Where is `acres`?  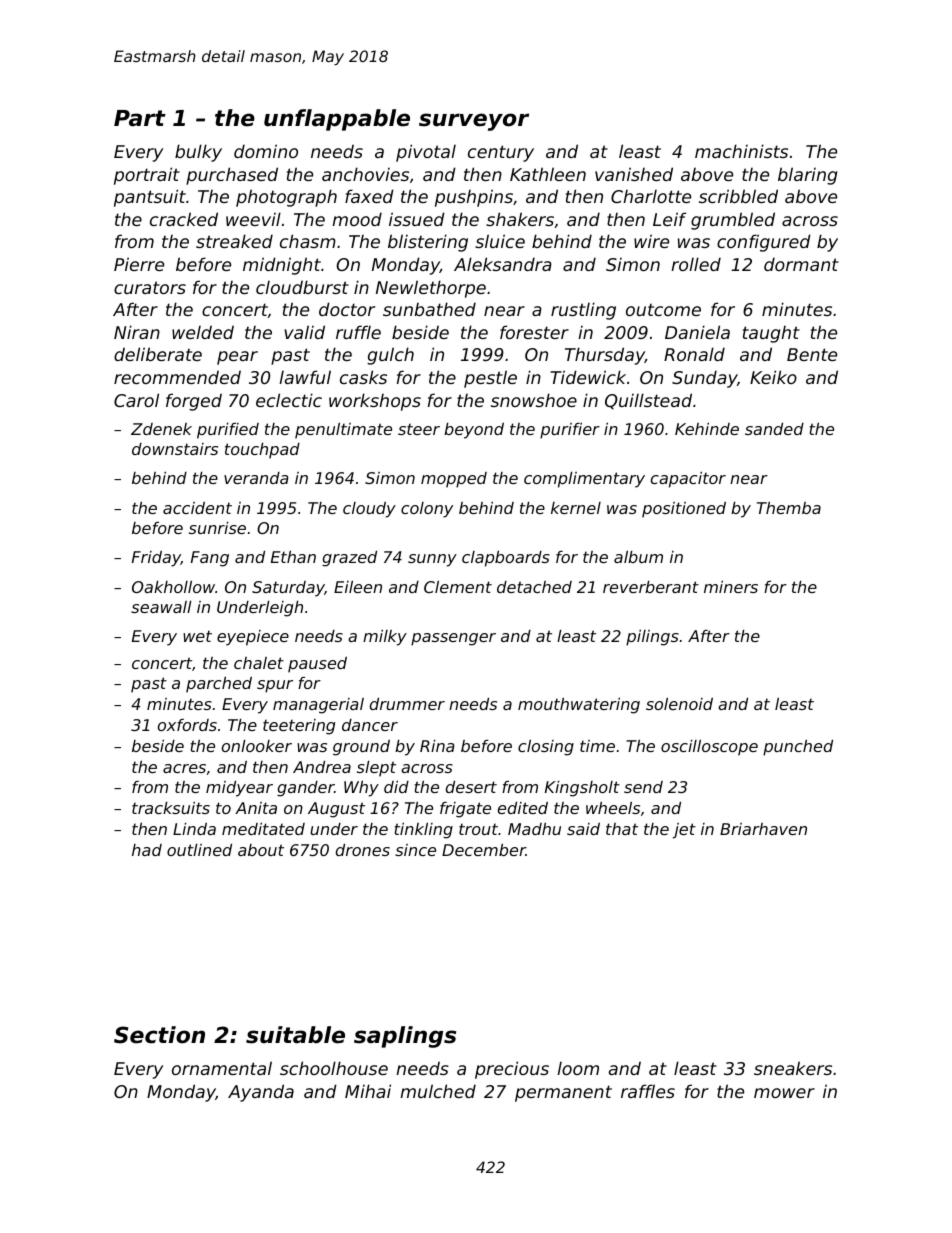 acres is located at coordinates (184, 768).
